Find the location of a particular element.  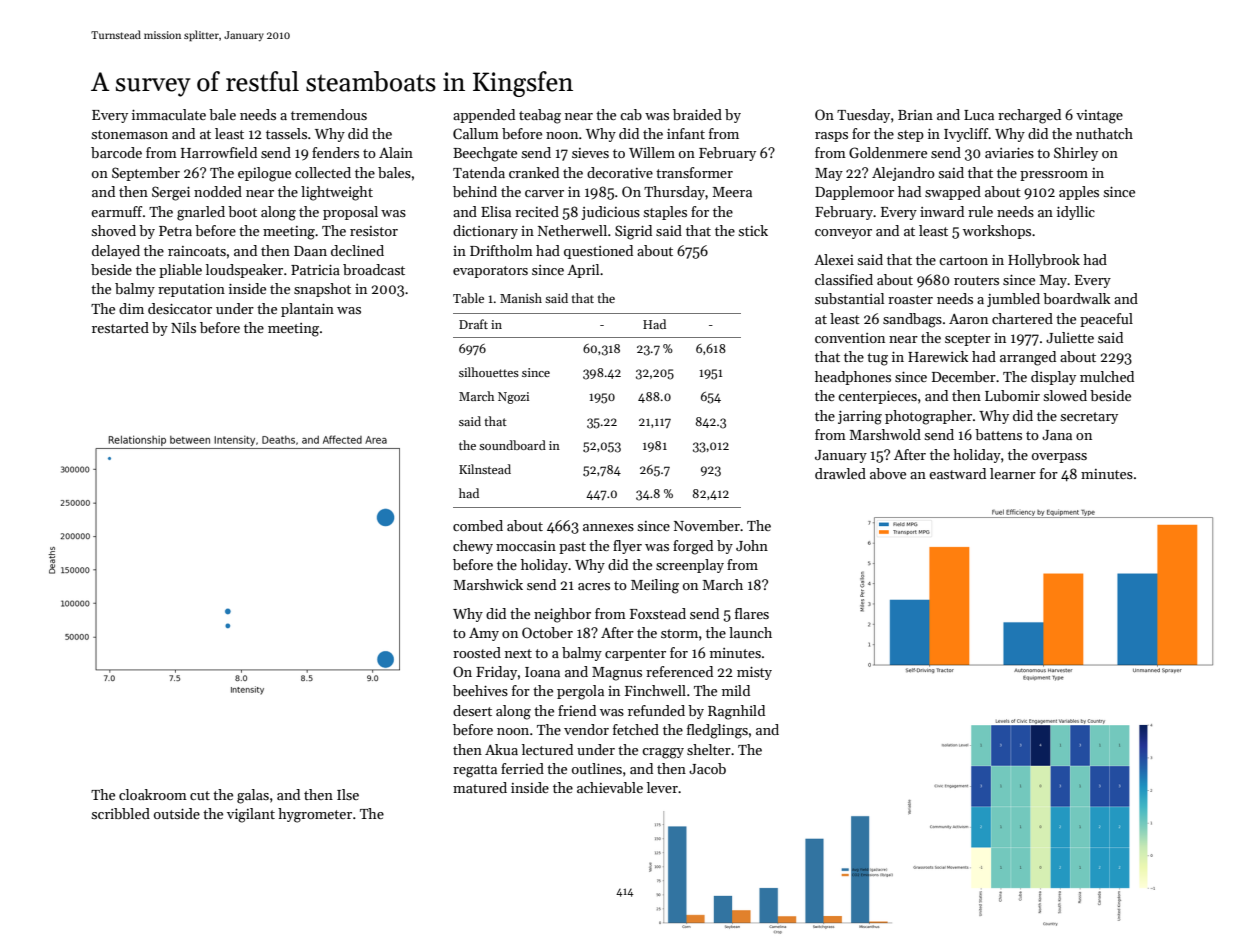

tremendous is located at coordinates (329, 114).
